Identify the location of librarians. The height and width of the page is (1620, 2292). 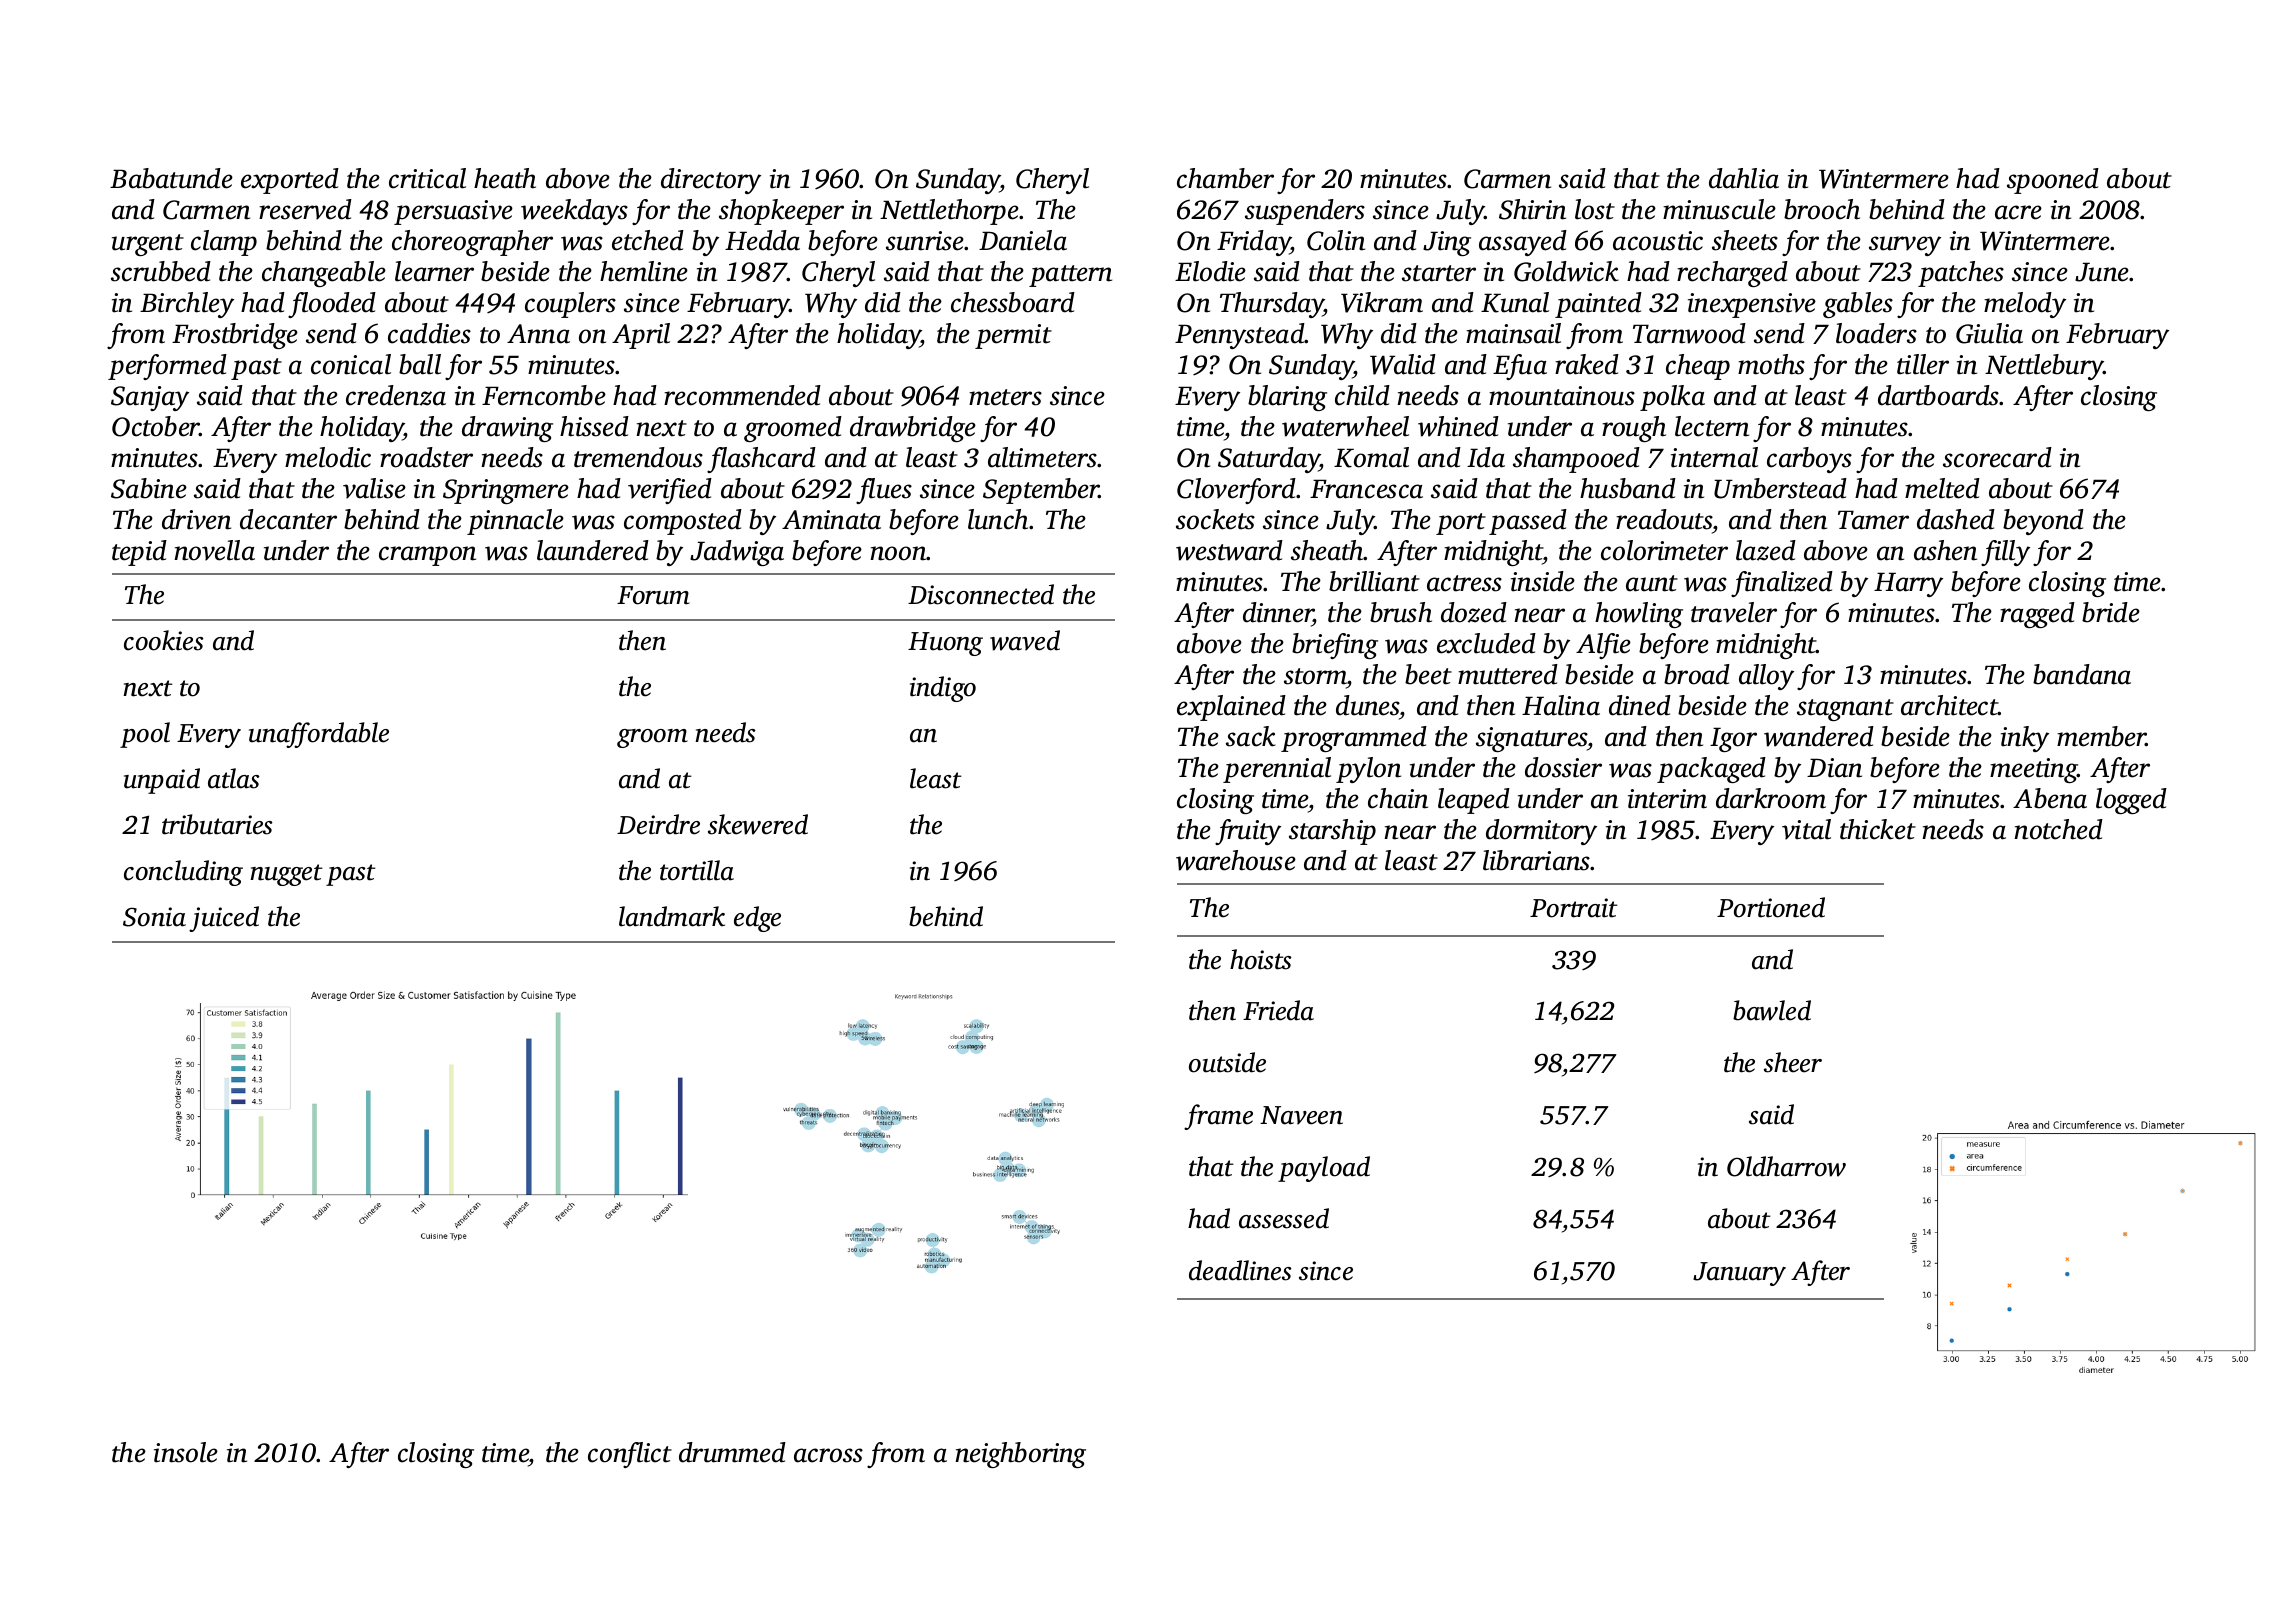
(1537, 860).
